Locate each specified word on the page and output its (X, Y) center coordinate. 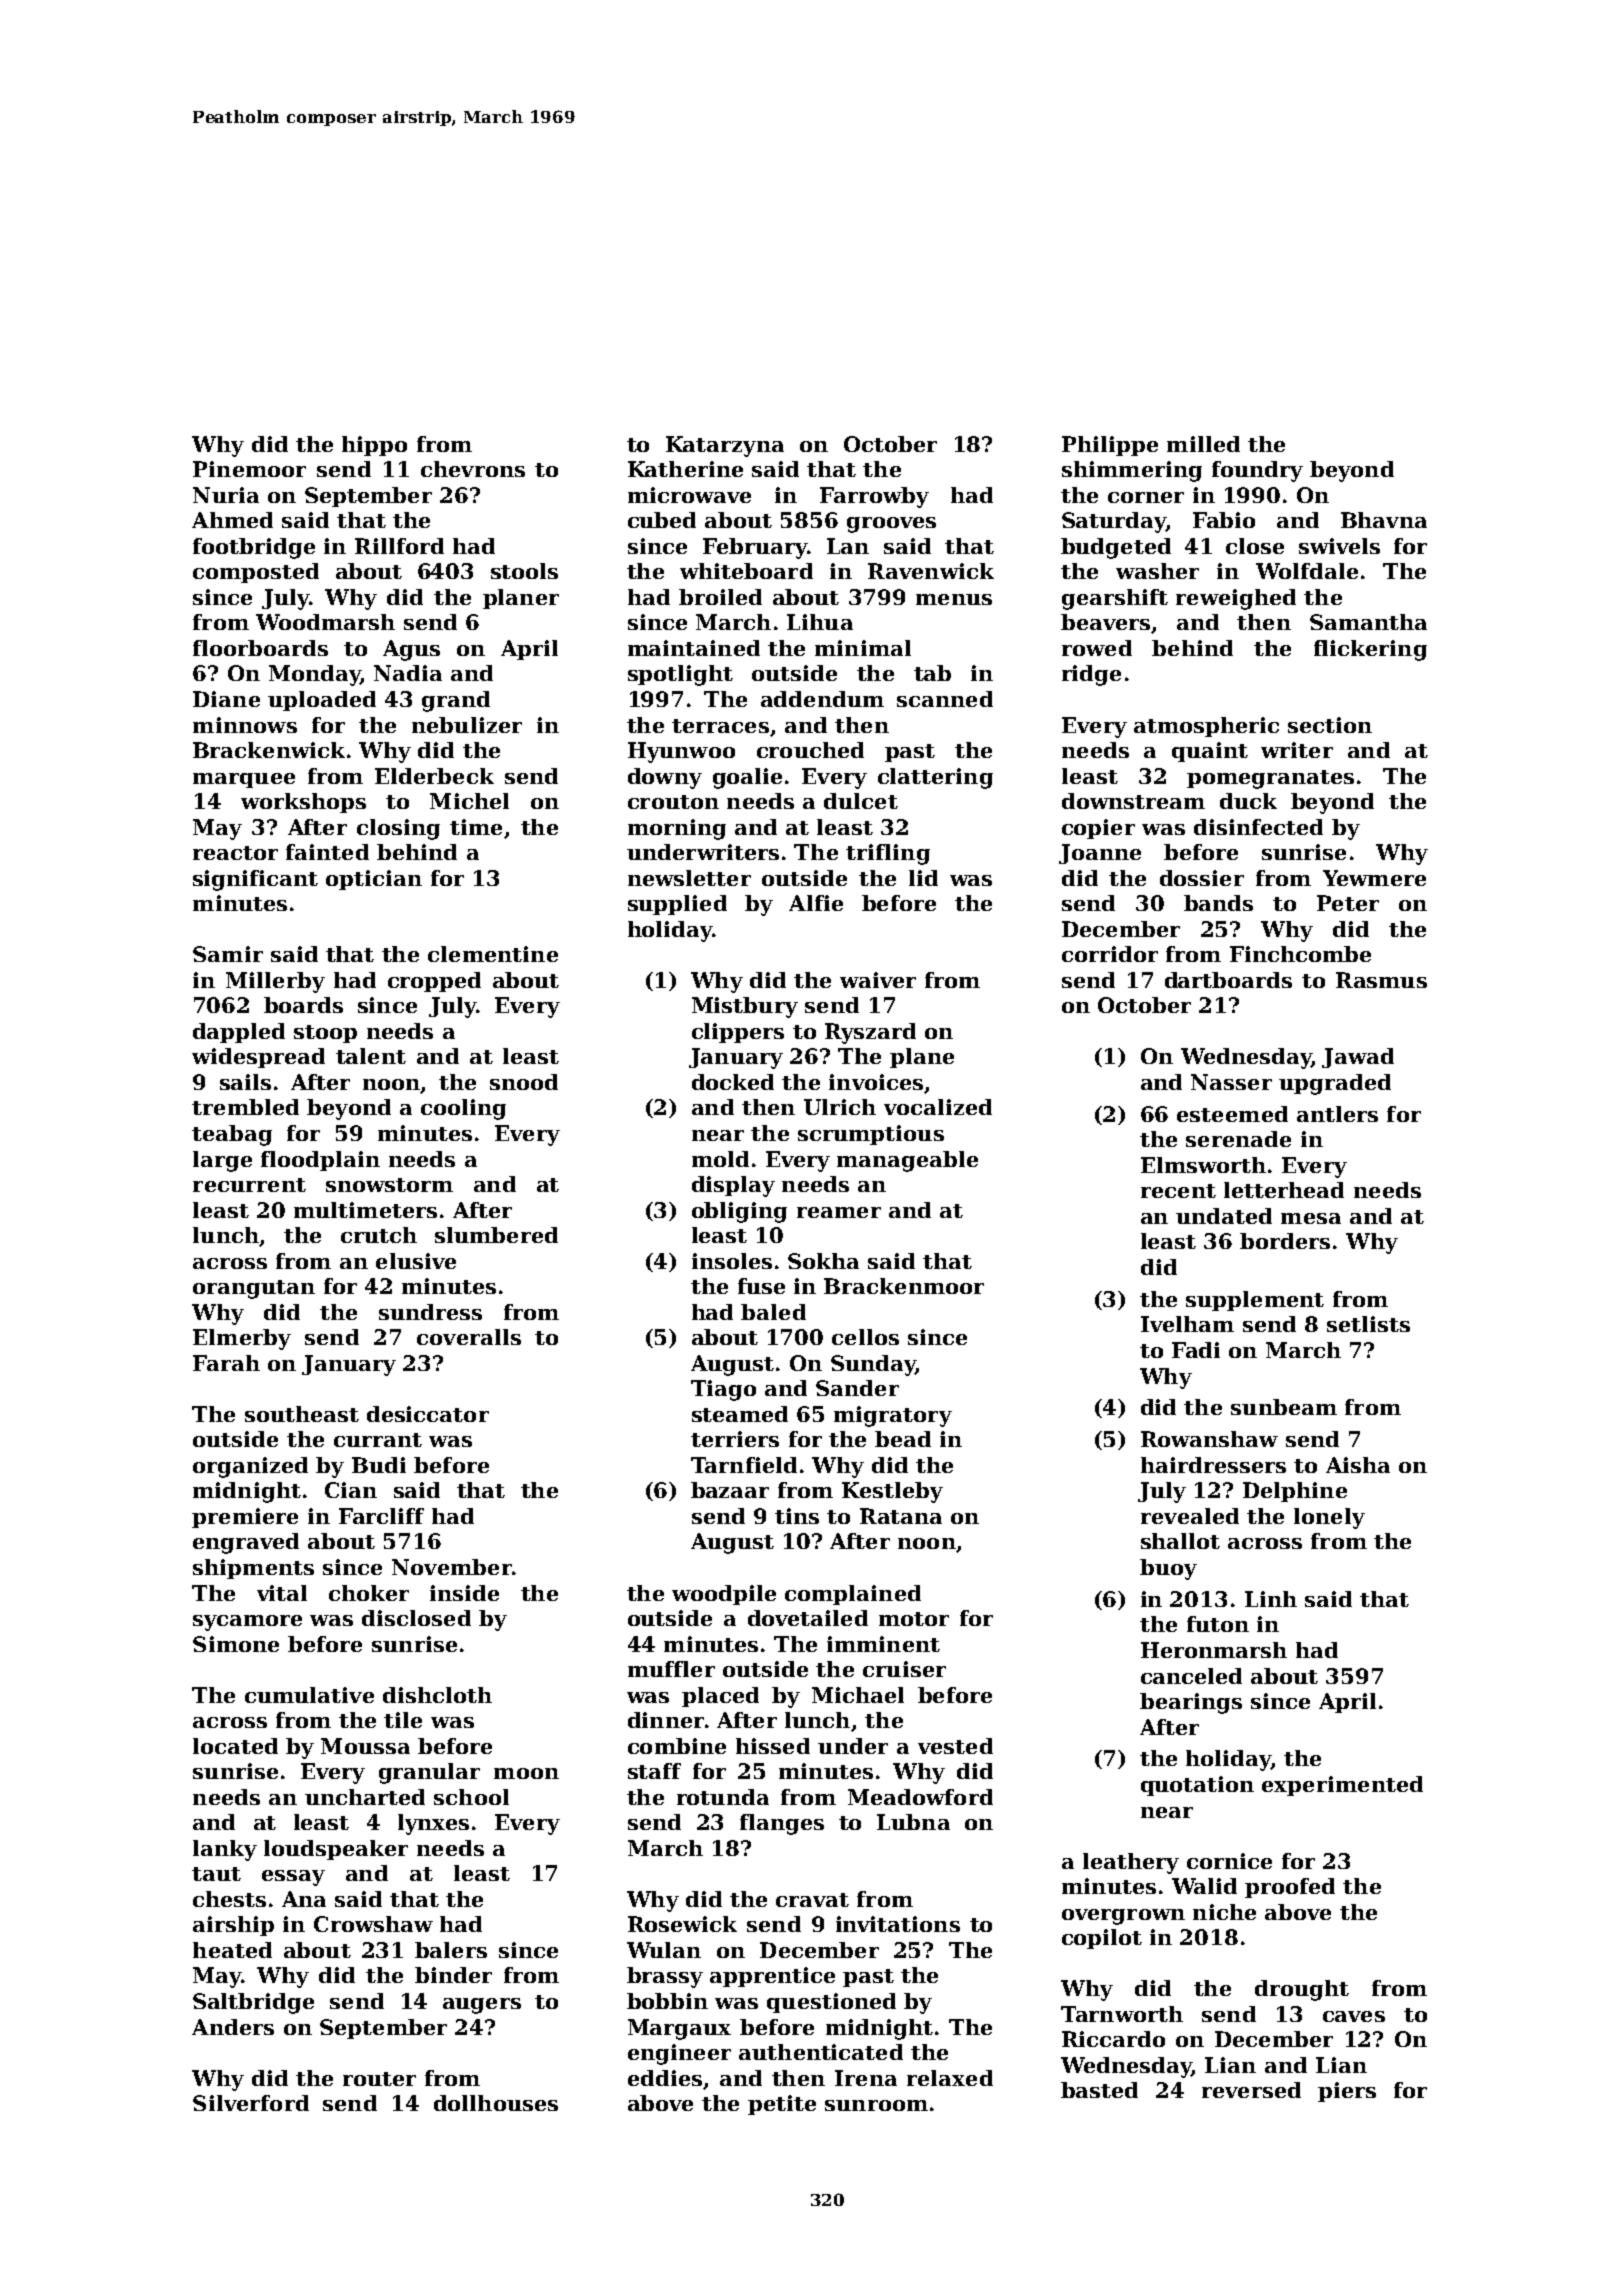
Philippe (1110, 446)
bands (1218, 903)
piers (1347, 2092)
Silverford (251, 2103)
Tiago (723, 1390)
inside (464, 1593)
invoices (876, 1082)
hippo (374, 446)
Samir (228, 954)
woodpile (724, 1595)
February (755, 548)
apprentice (772, 1977)
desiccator (428, 1414)
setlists (1368, 1324)
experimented (1342, 1786)
